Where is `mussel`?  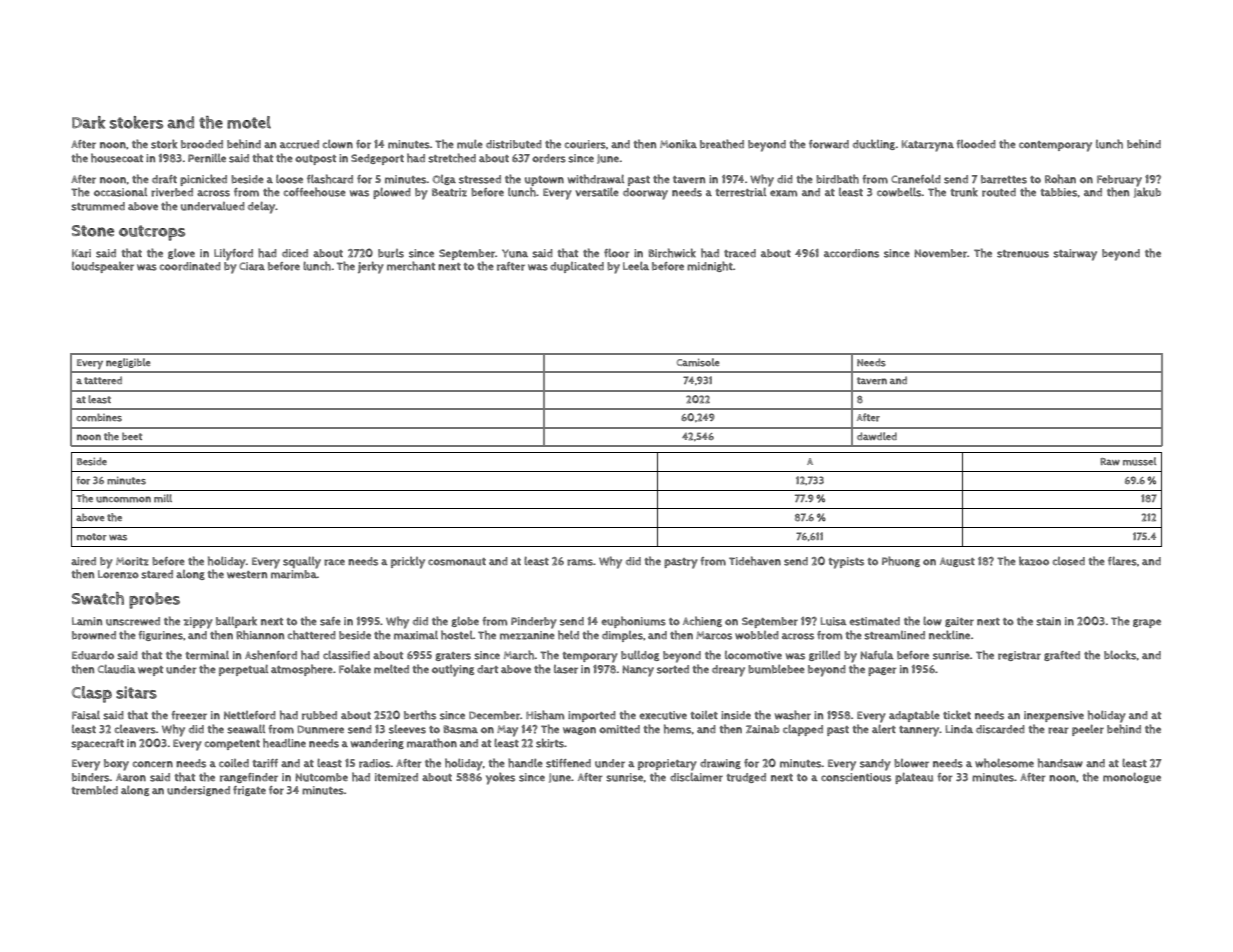
mussel is located at coordinates (1140, 461).
